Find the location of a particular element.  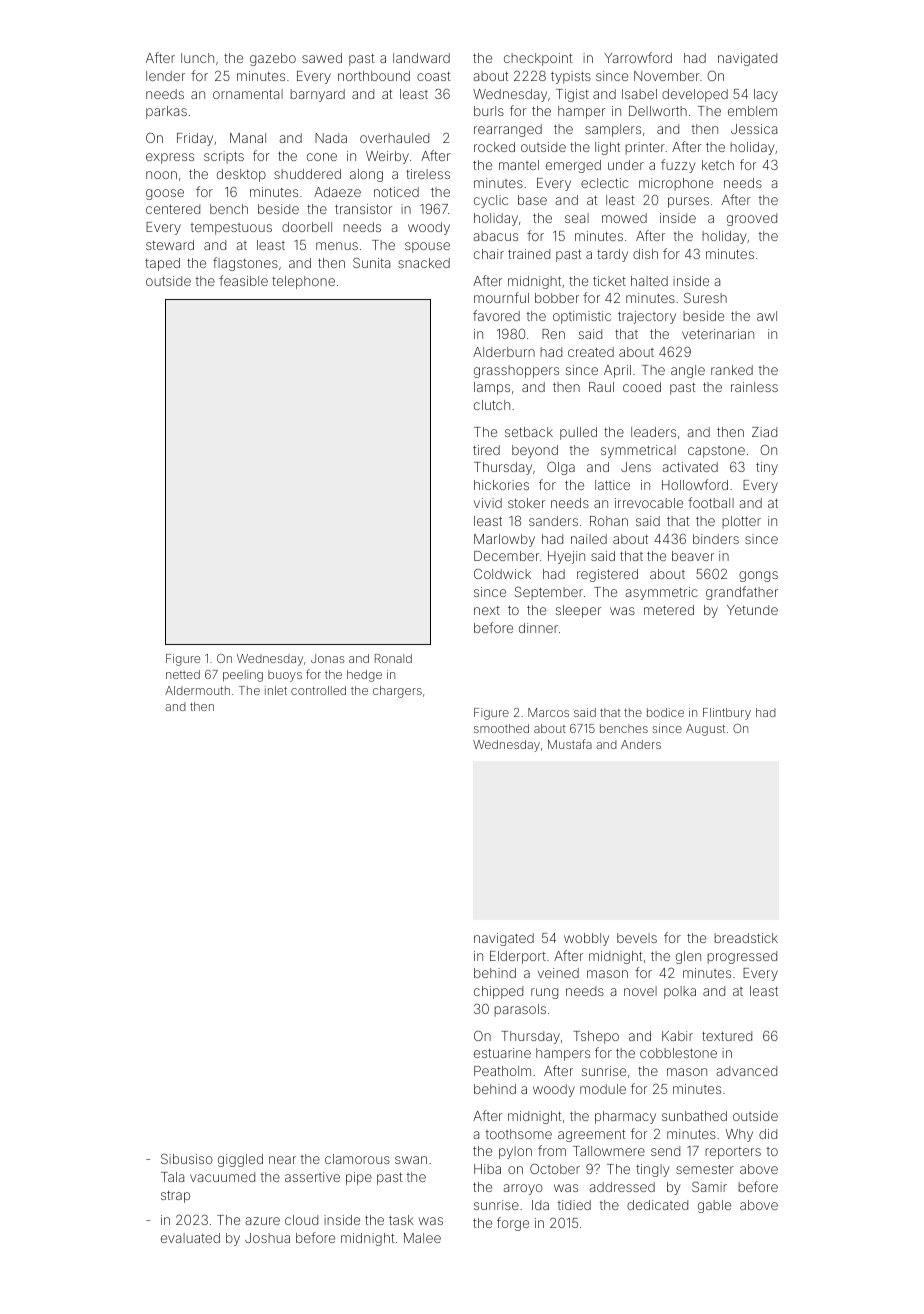

bobber is located at coordinates (557, 298).
